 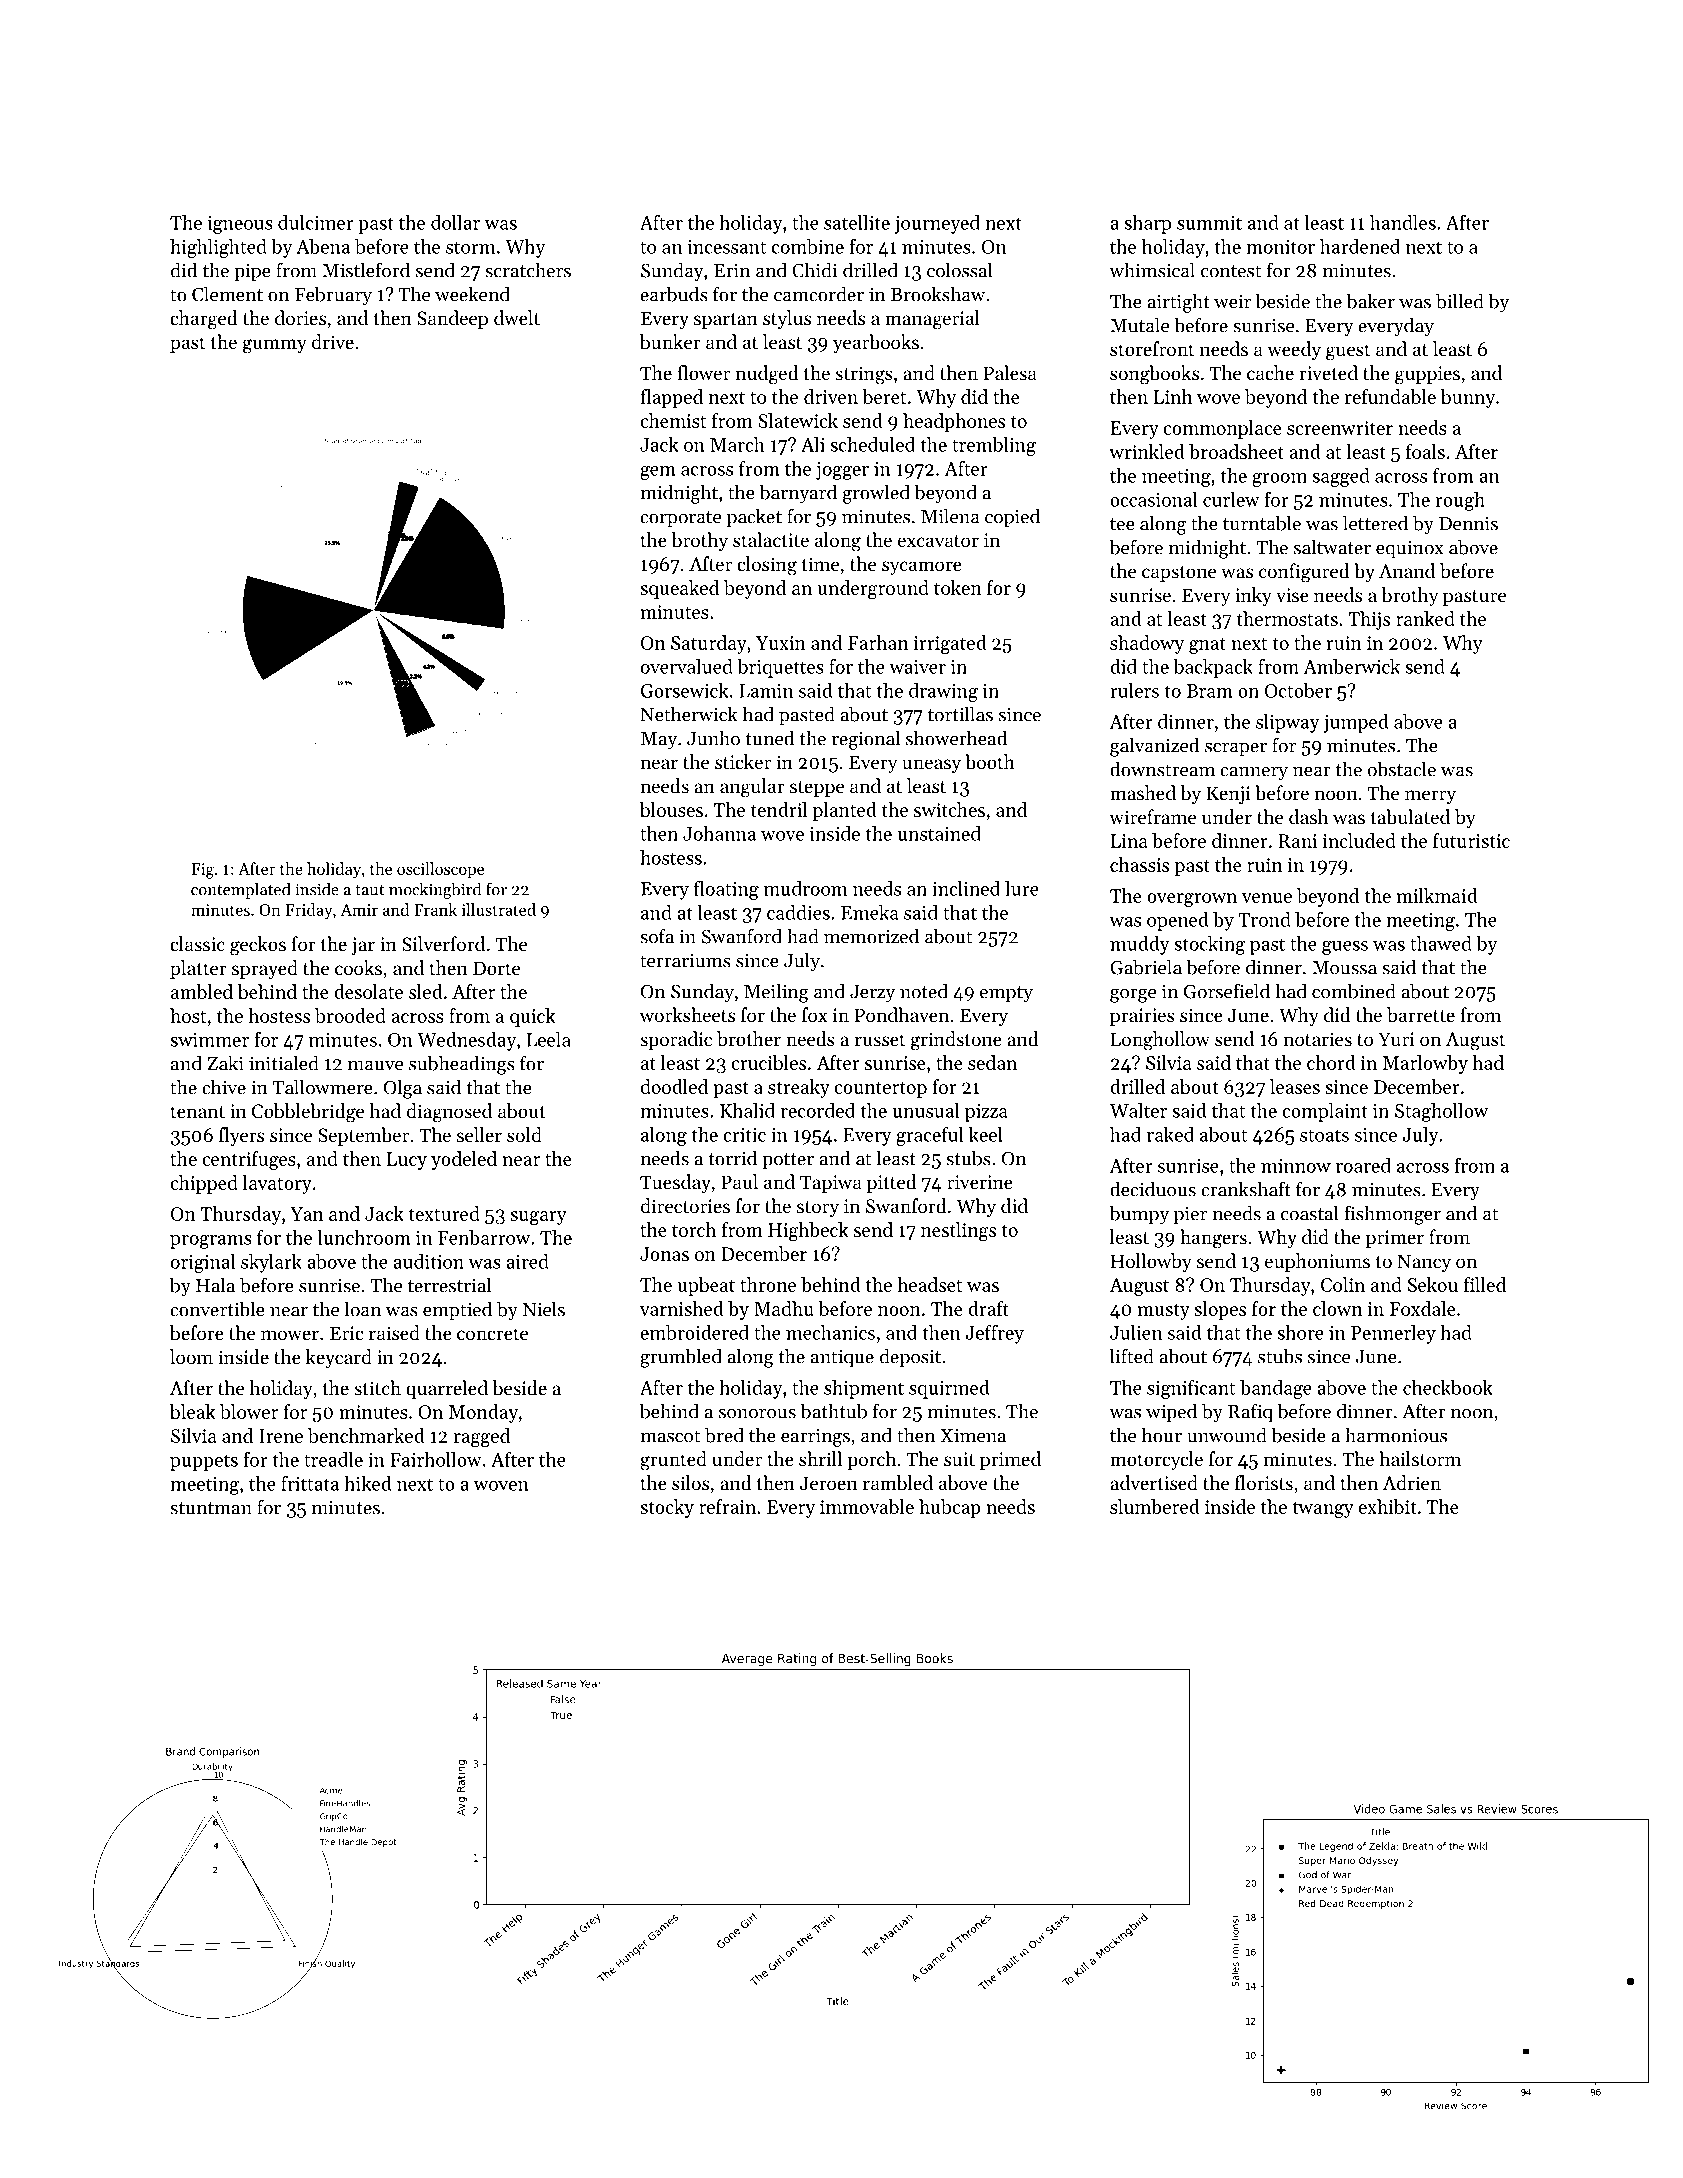 I want to click on Mistleford, so click(x=366, y=270).
